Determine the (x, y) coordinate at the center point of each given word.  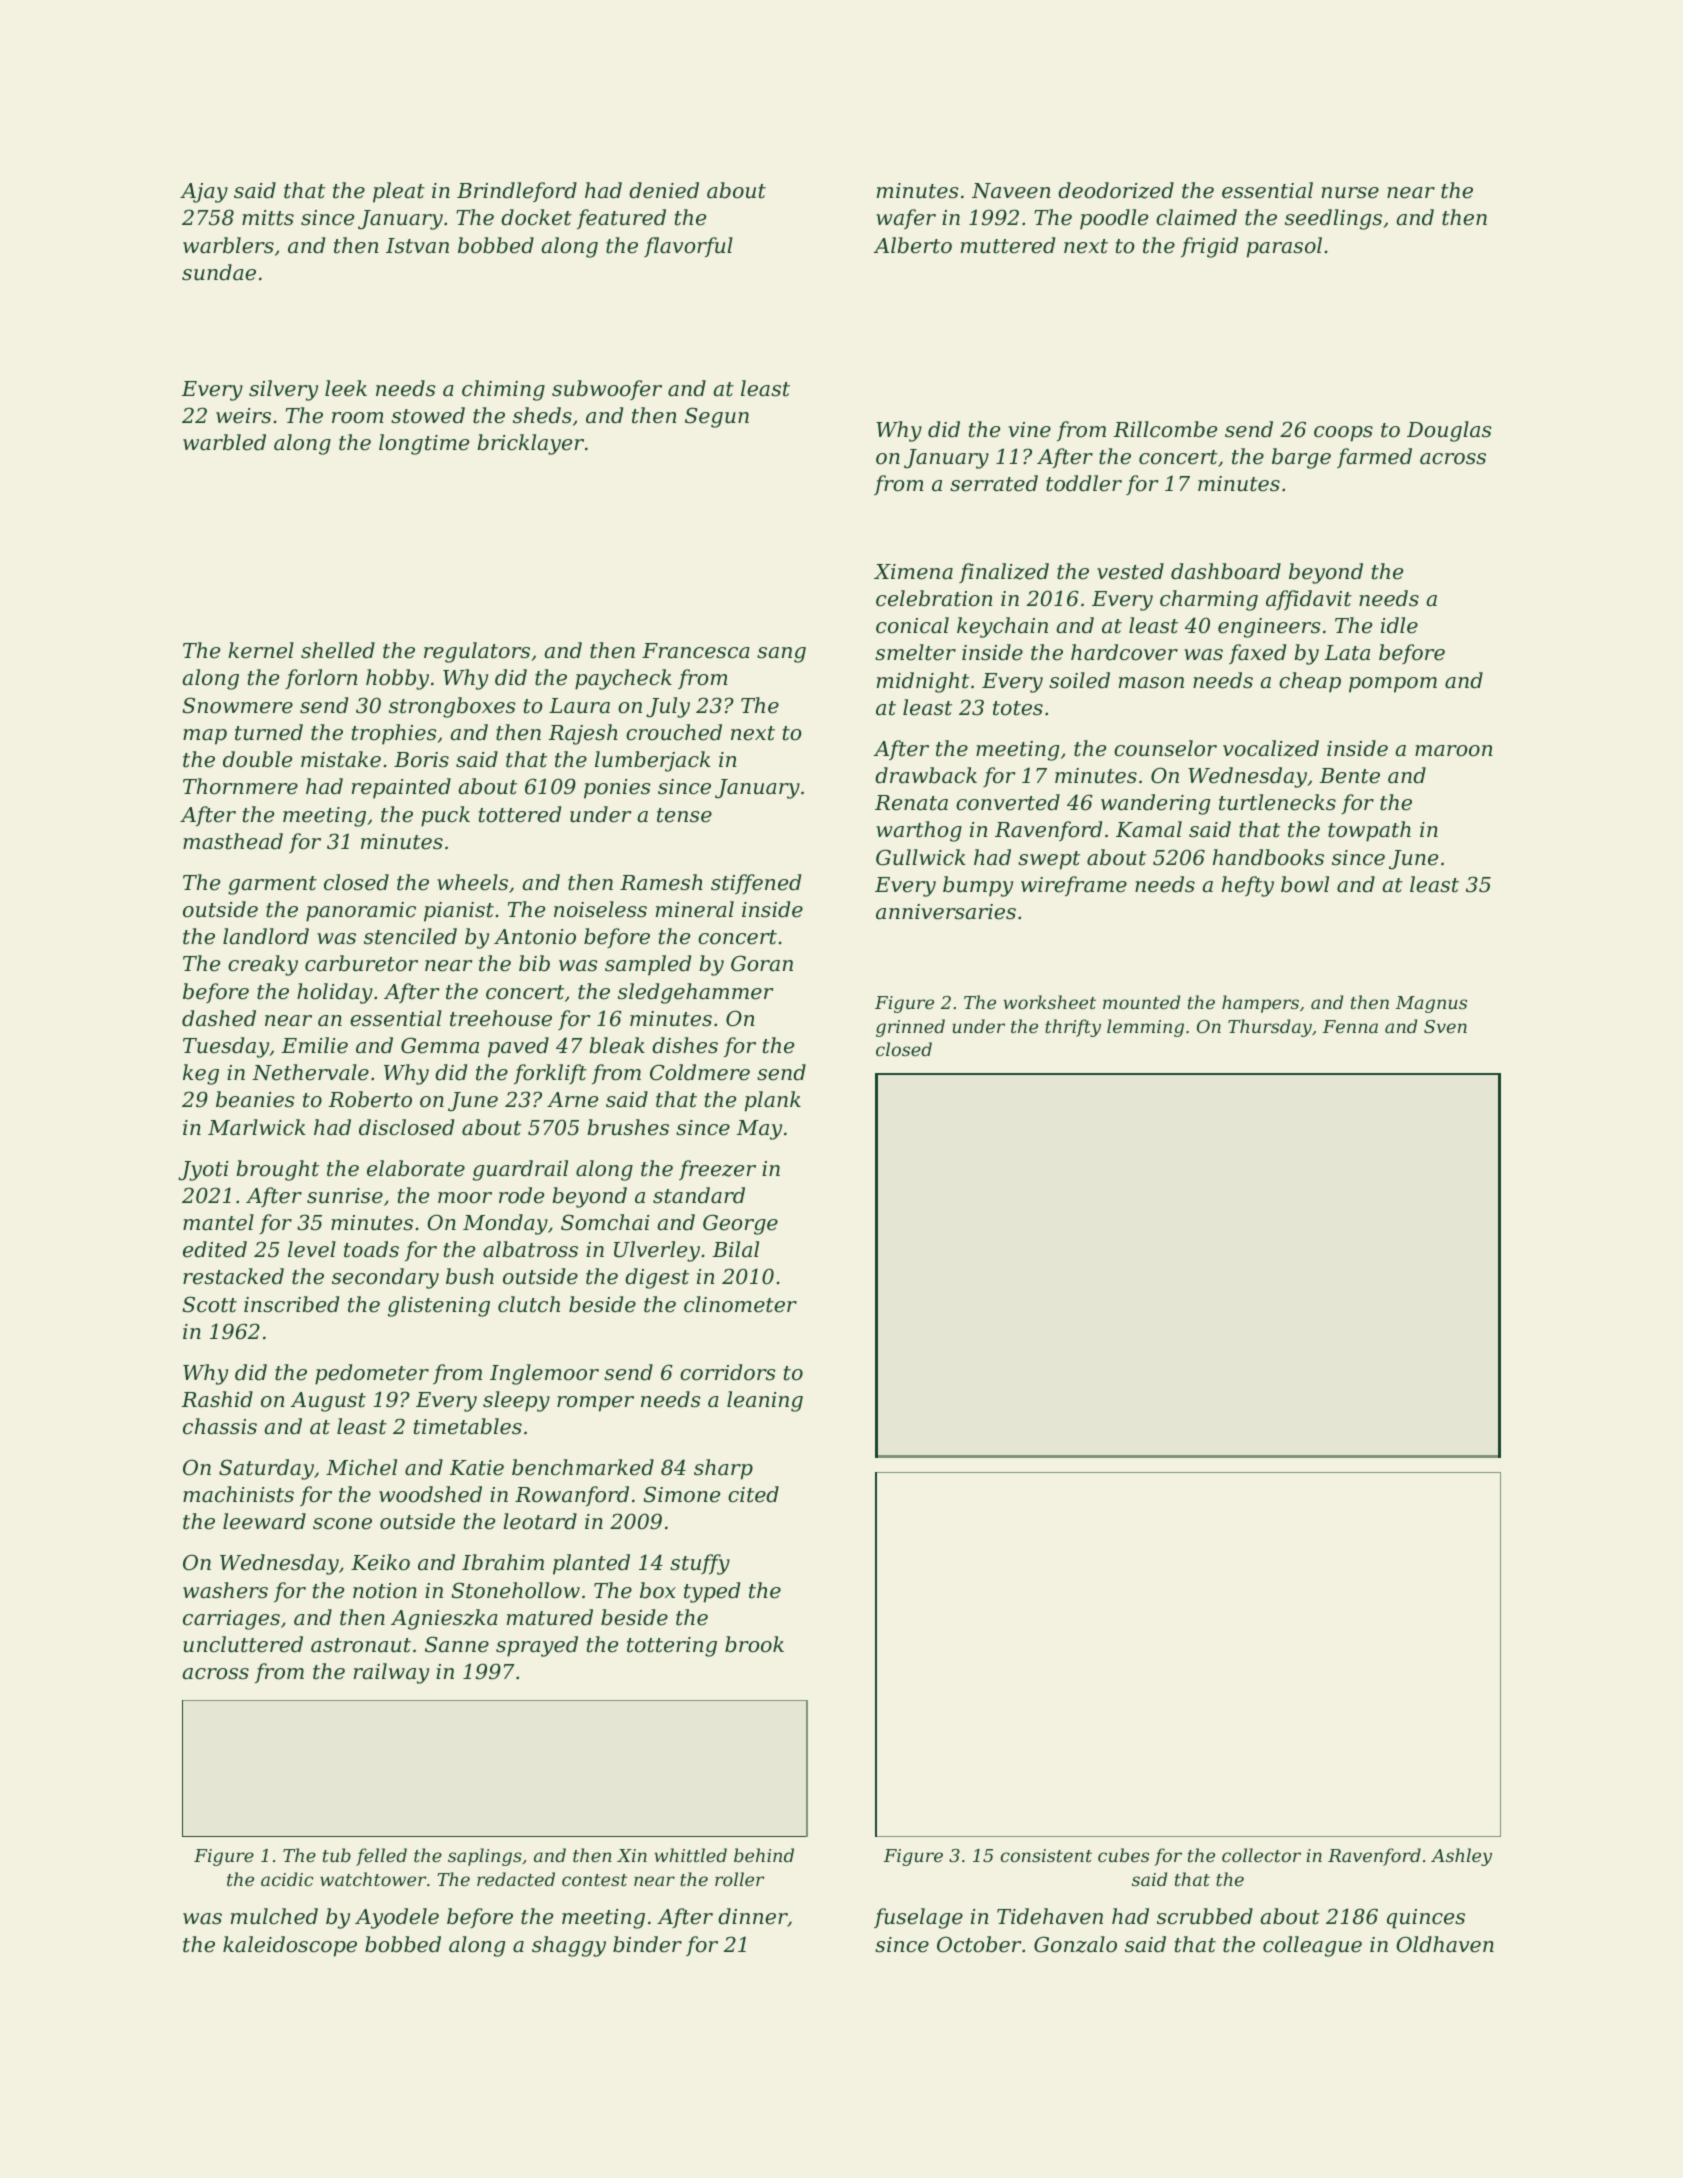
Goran (762, 963)
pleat (399, 192)
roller (739, 1879)
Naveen (1011, 191)
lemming (1145, 1028)
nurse (1350, 193)
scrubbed (1205, 1916)
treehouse (501, 1018)
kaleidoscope (290, 1946)
